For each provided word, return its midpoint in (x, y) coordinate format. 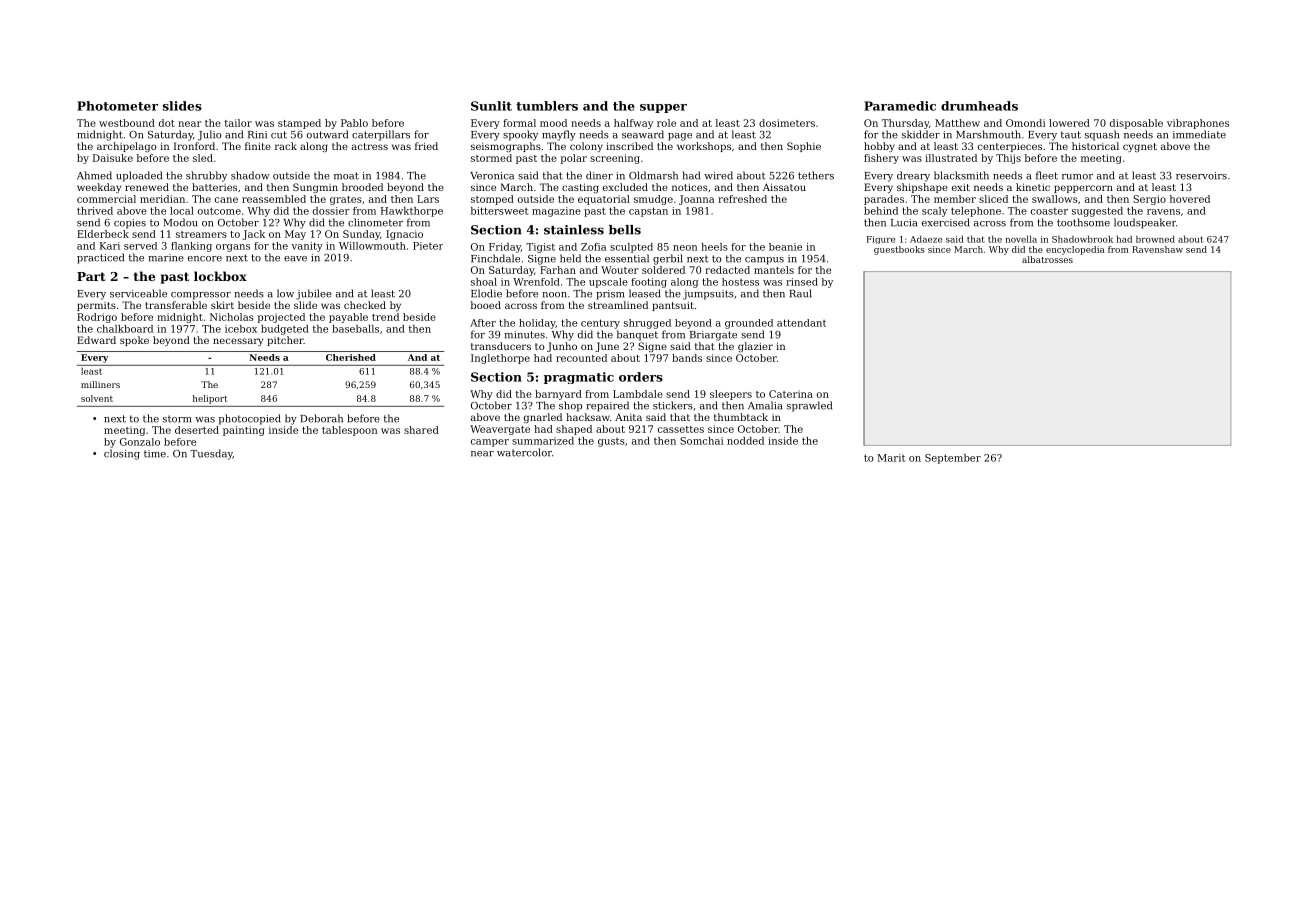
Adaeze (926, 239)
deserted (197, 430)
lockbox (220, 276)
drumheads (979, 106)
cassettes (681, 429)
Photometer (117, 106)
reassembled (274, 199)
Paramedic (900, 106)
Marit (891, 458)
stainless (574, 230)
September (953, 459)
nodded (745, 441)
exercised (946, 222)
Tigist (540, 248)
